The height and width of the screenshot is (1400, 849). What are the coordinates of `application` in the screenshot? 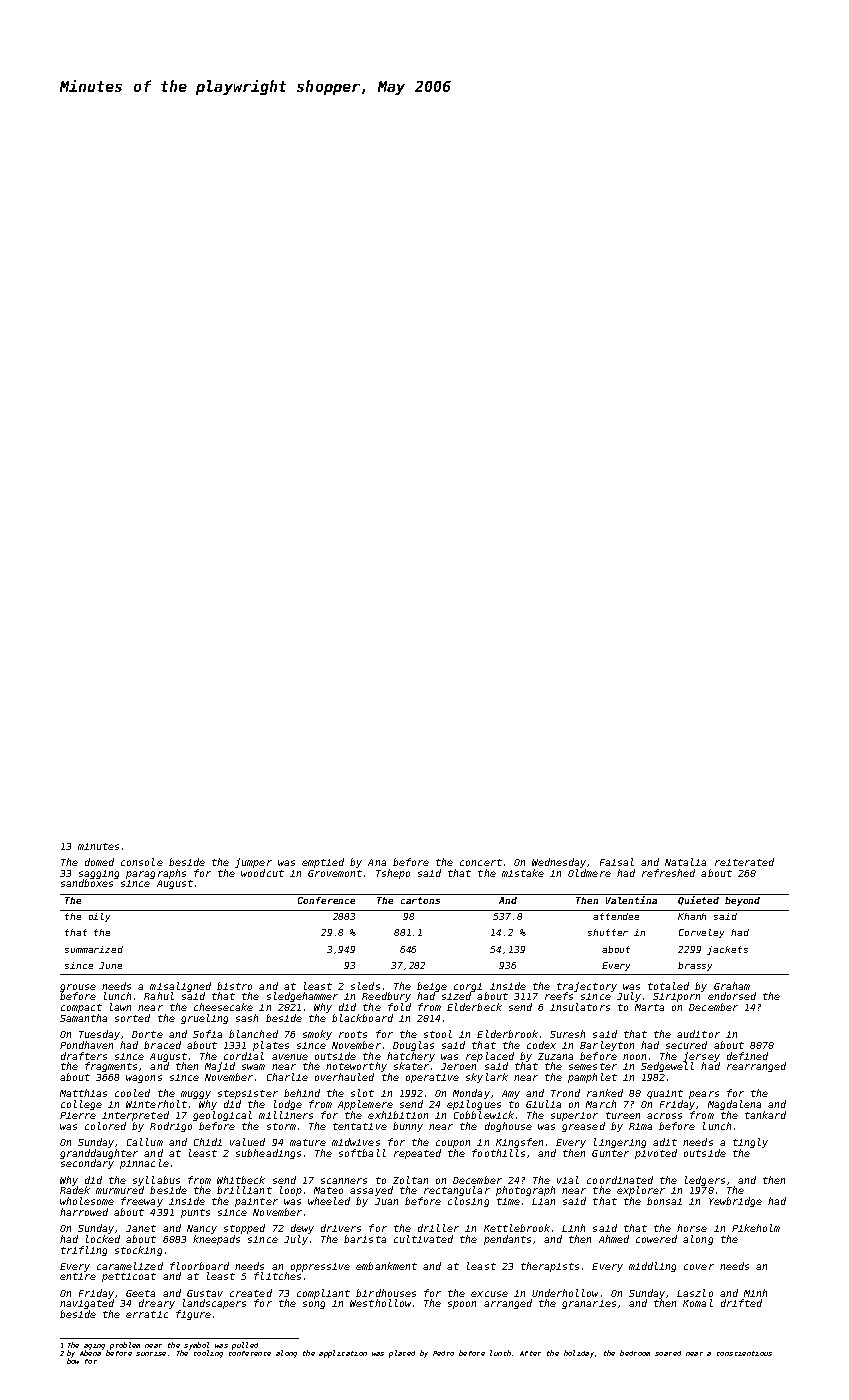 It's located at (343, 1354).
